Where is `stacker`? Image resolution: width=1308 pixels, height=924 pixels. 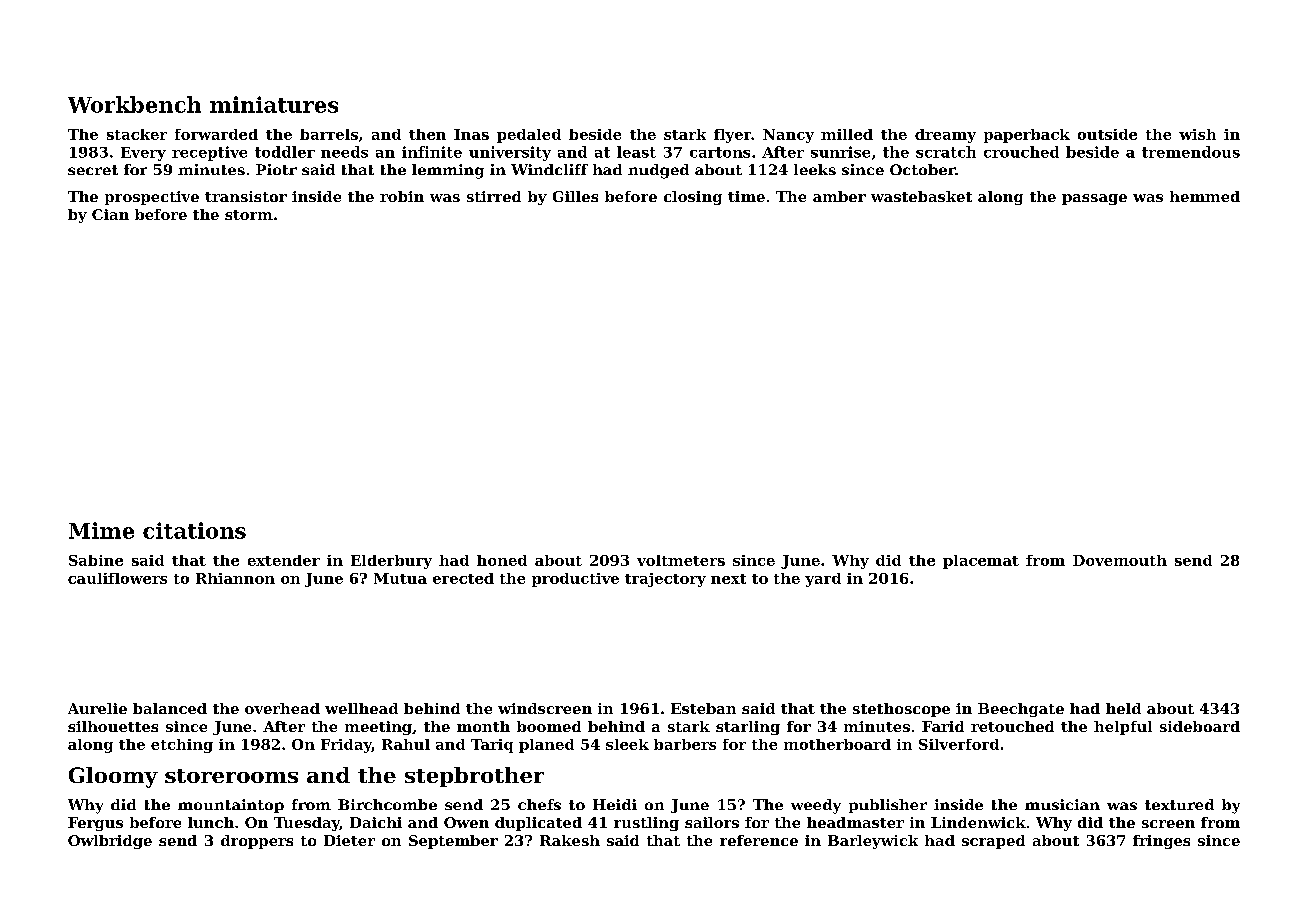
stacker is located at coordinates (137, 134).
